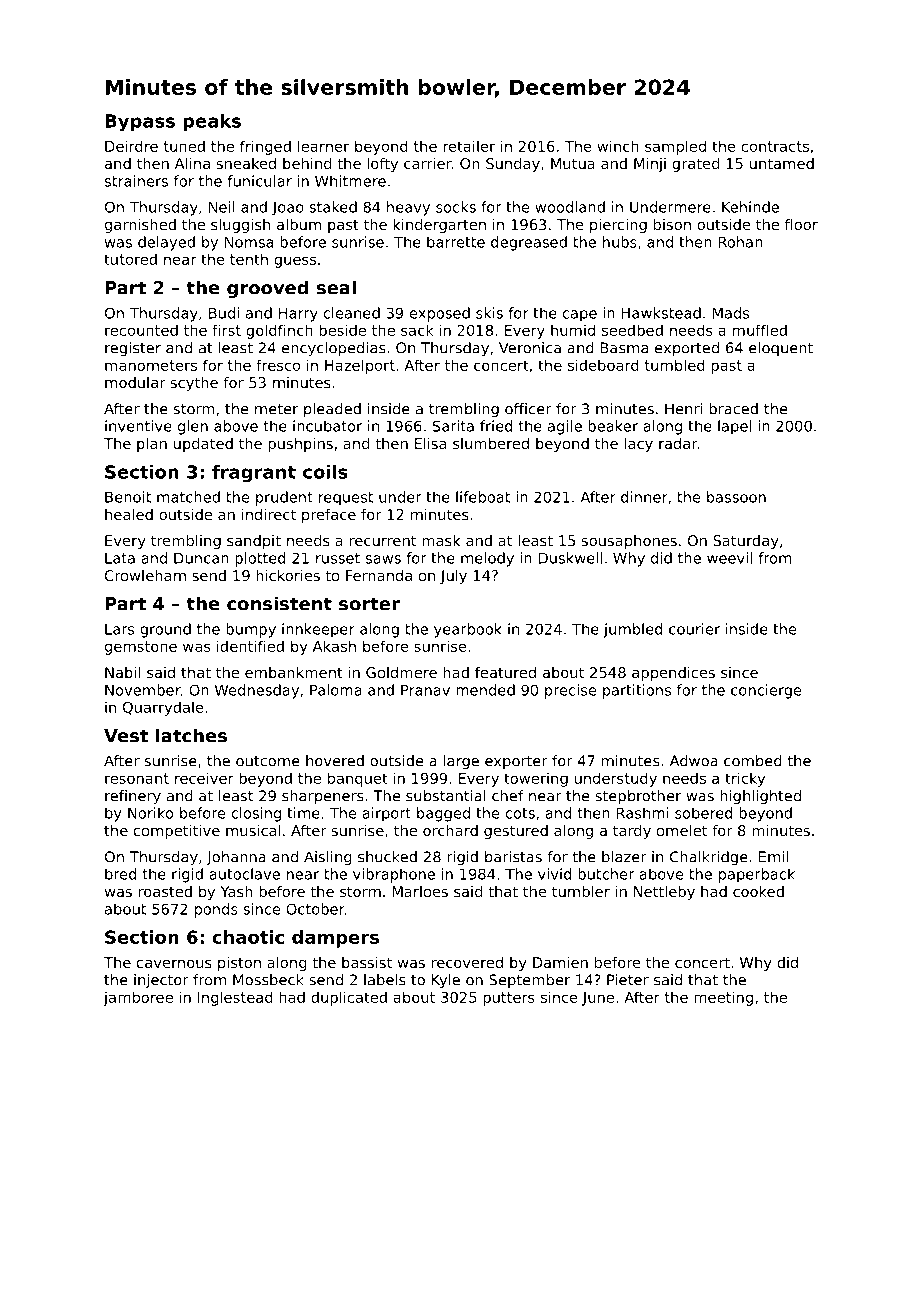  I want to click on orchard, so click(450, 830).
